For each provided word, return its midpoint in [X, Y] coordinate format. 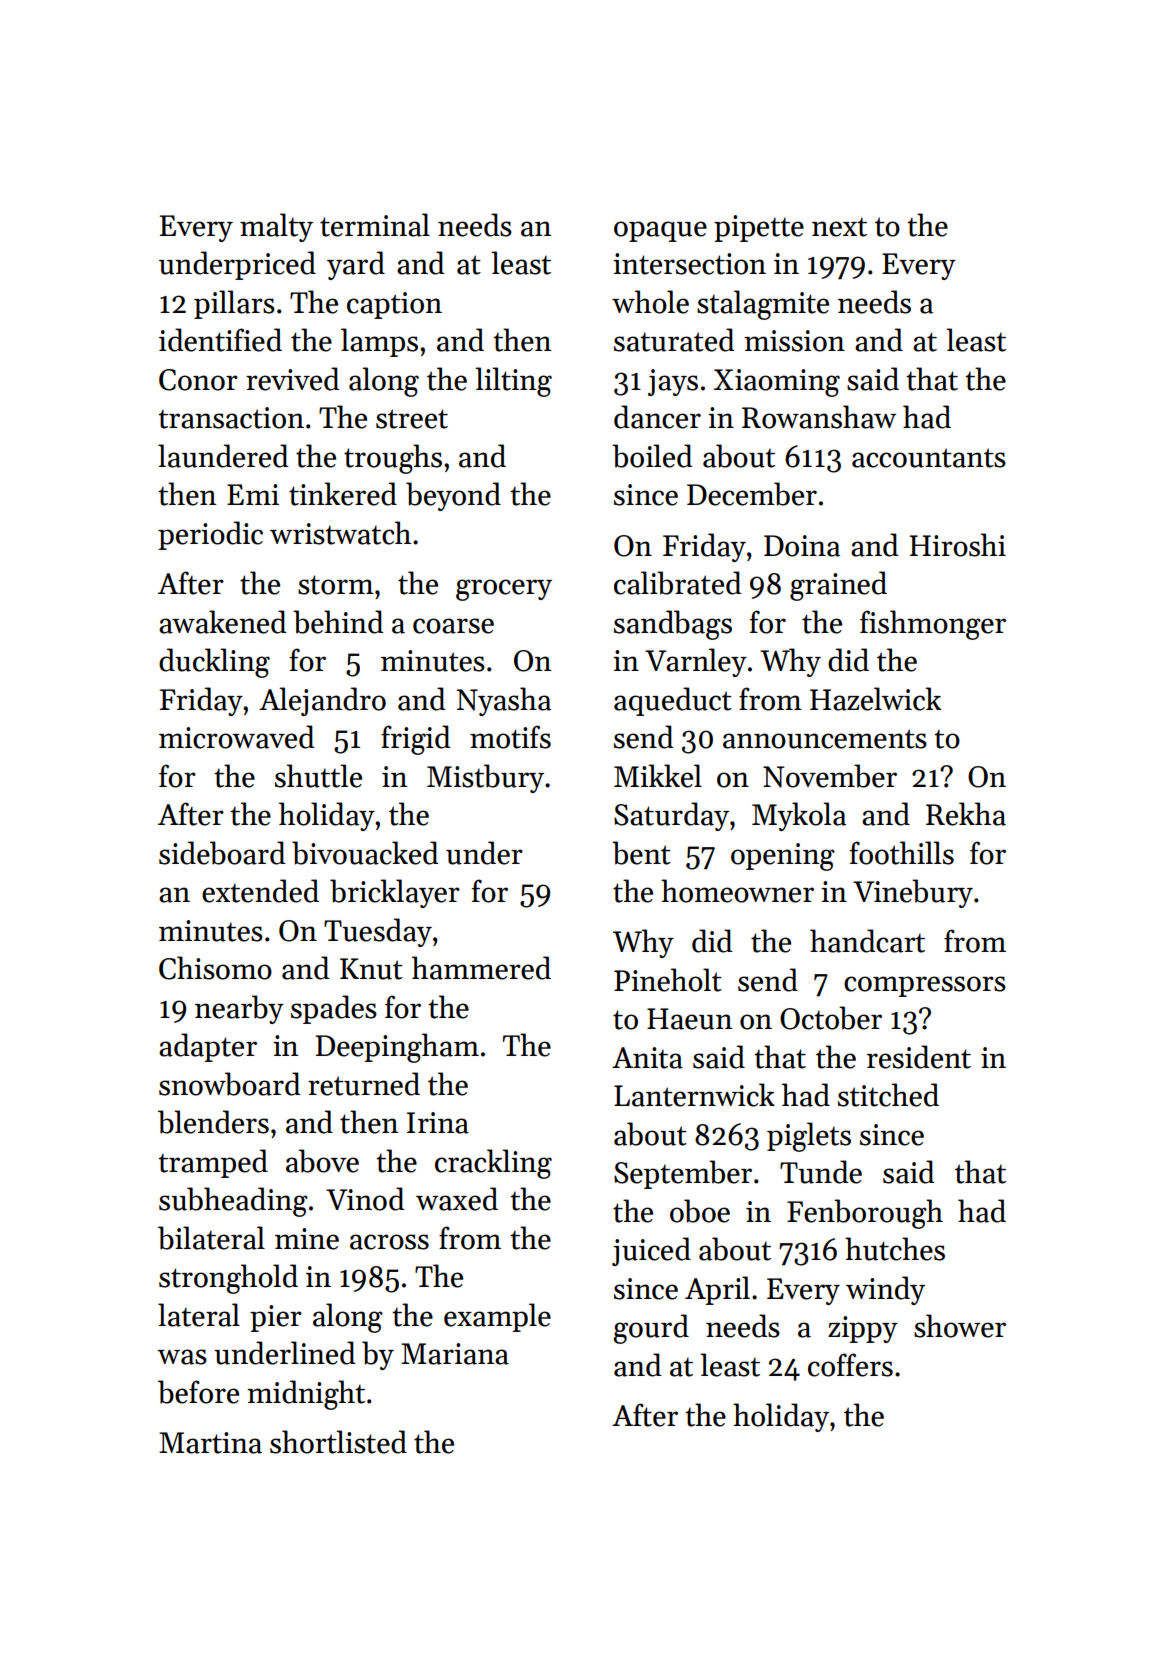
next [839, 227]
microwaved [237, 737]
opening [783, 857]
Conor [198, 380]
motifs [510, 737]
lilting [513, 382]
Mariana [455, 1354]
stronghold [228, 1279]
